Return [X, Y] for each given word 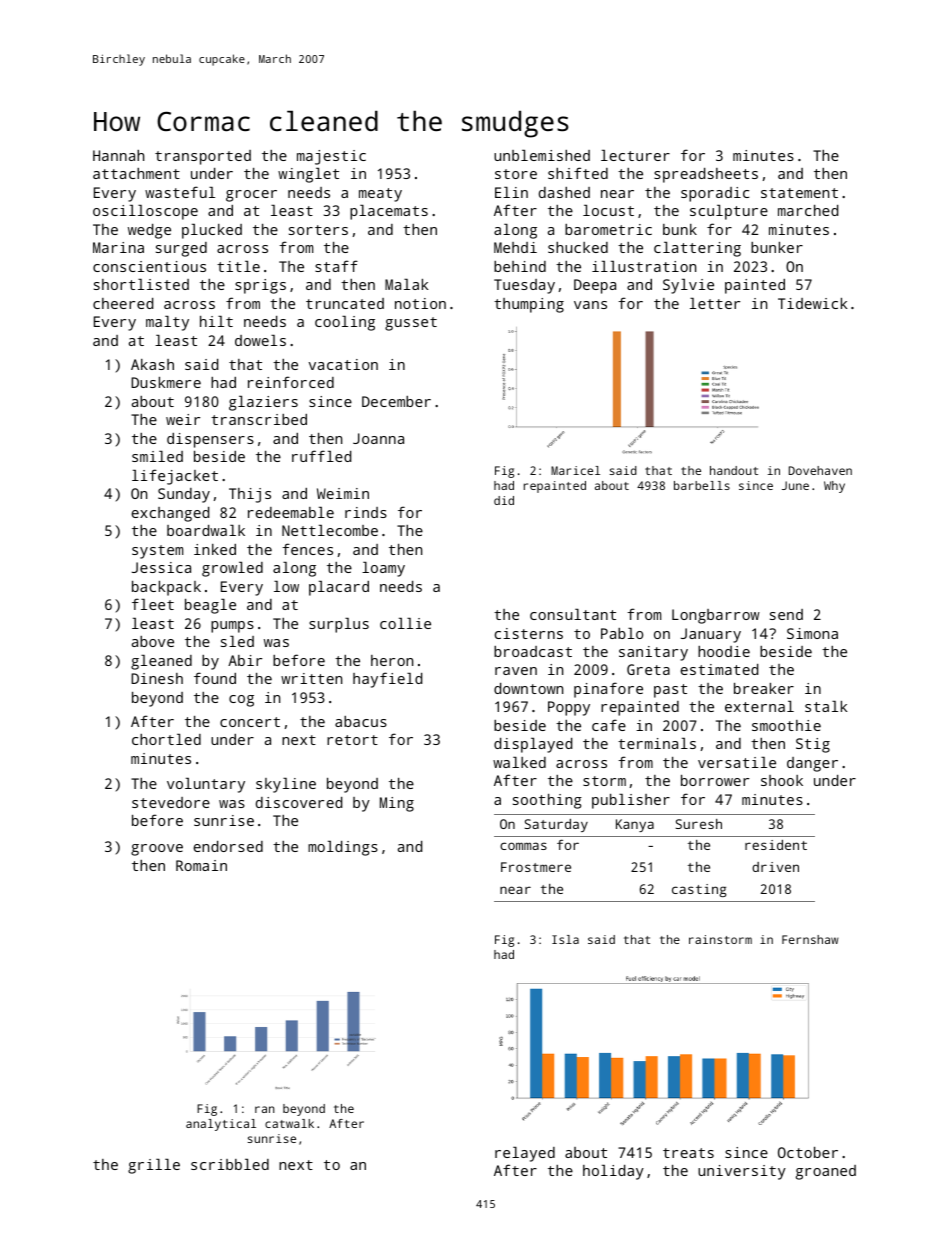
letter [715, 303]
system [157, 552]
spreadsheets [706, 175]
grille [154, 1166]
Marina [118, 247]
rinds [366, 512]
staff [336, 266]
